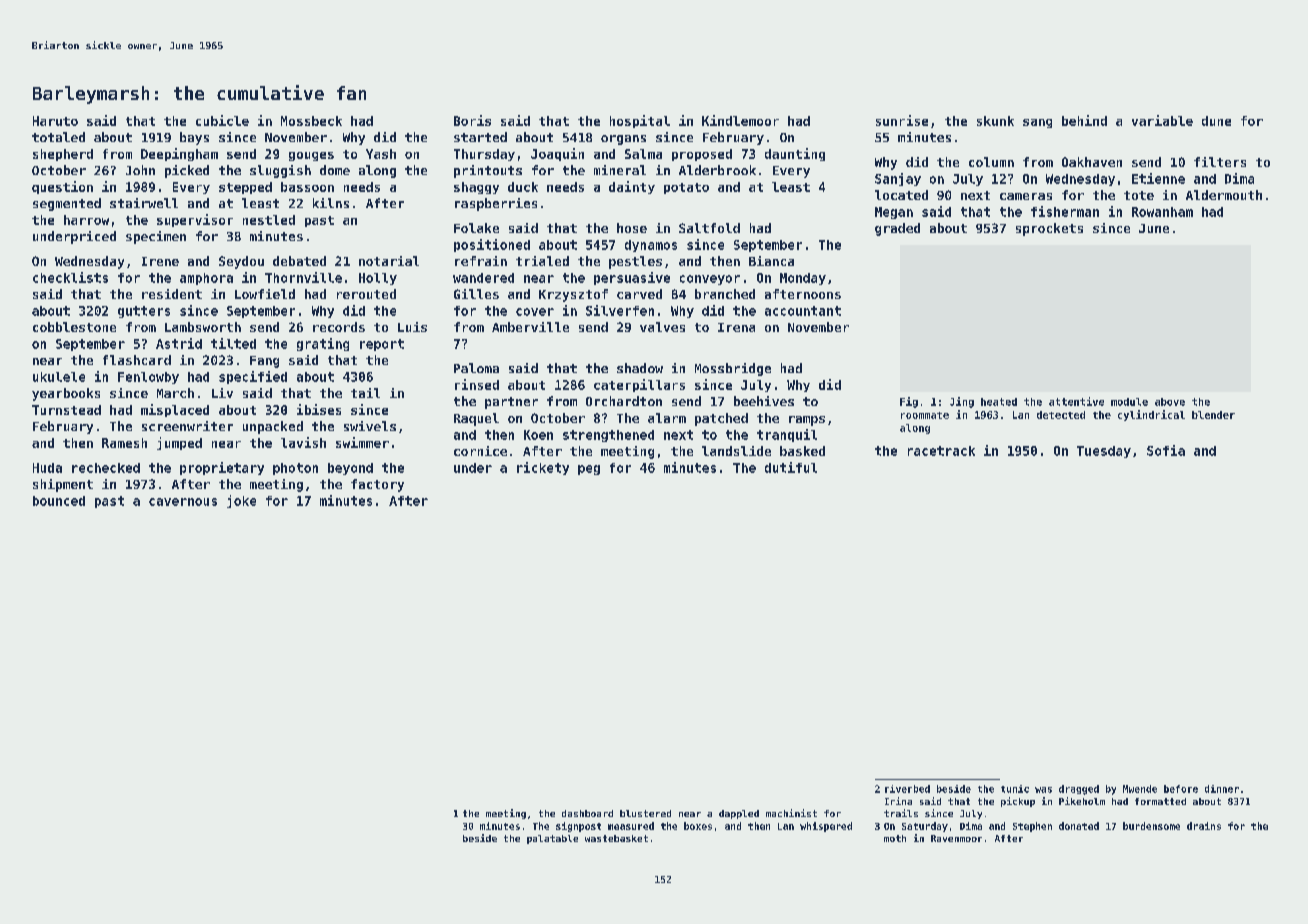  I want to click on Astrid, so click(179, 343).
